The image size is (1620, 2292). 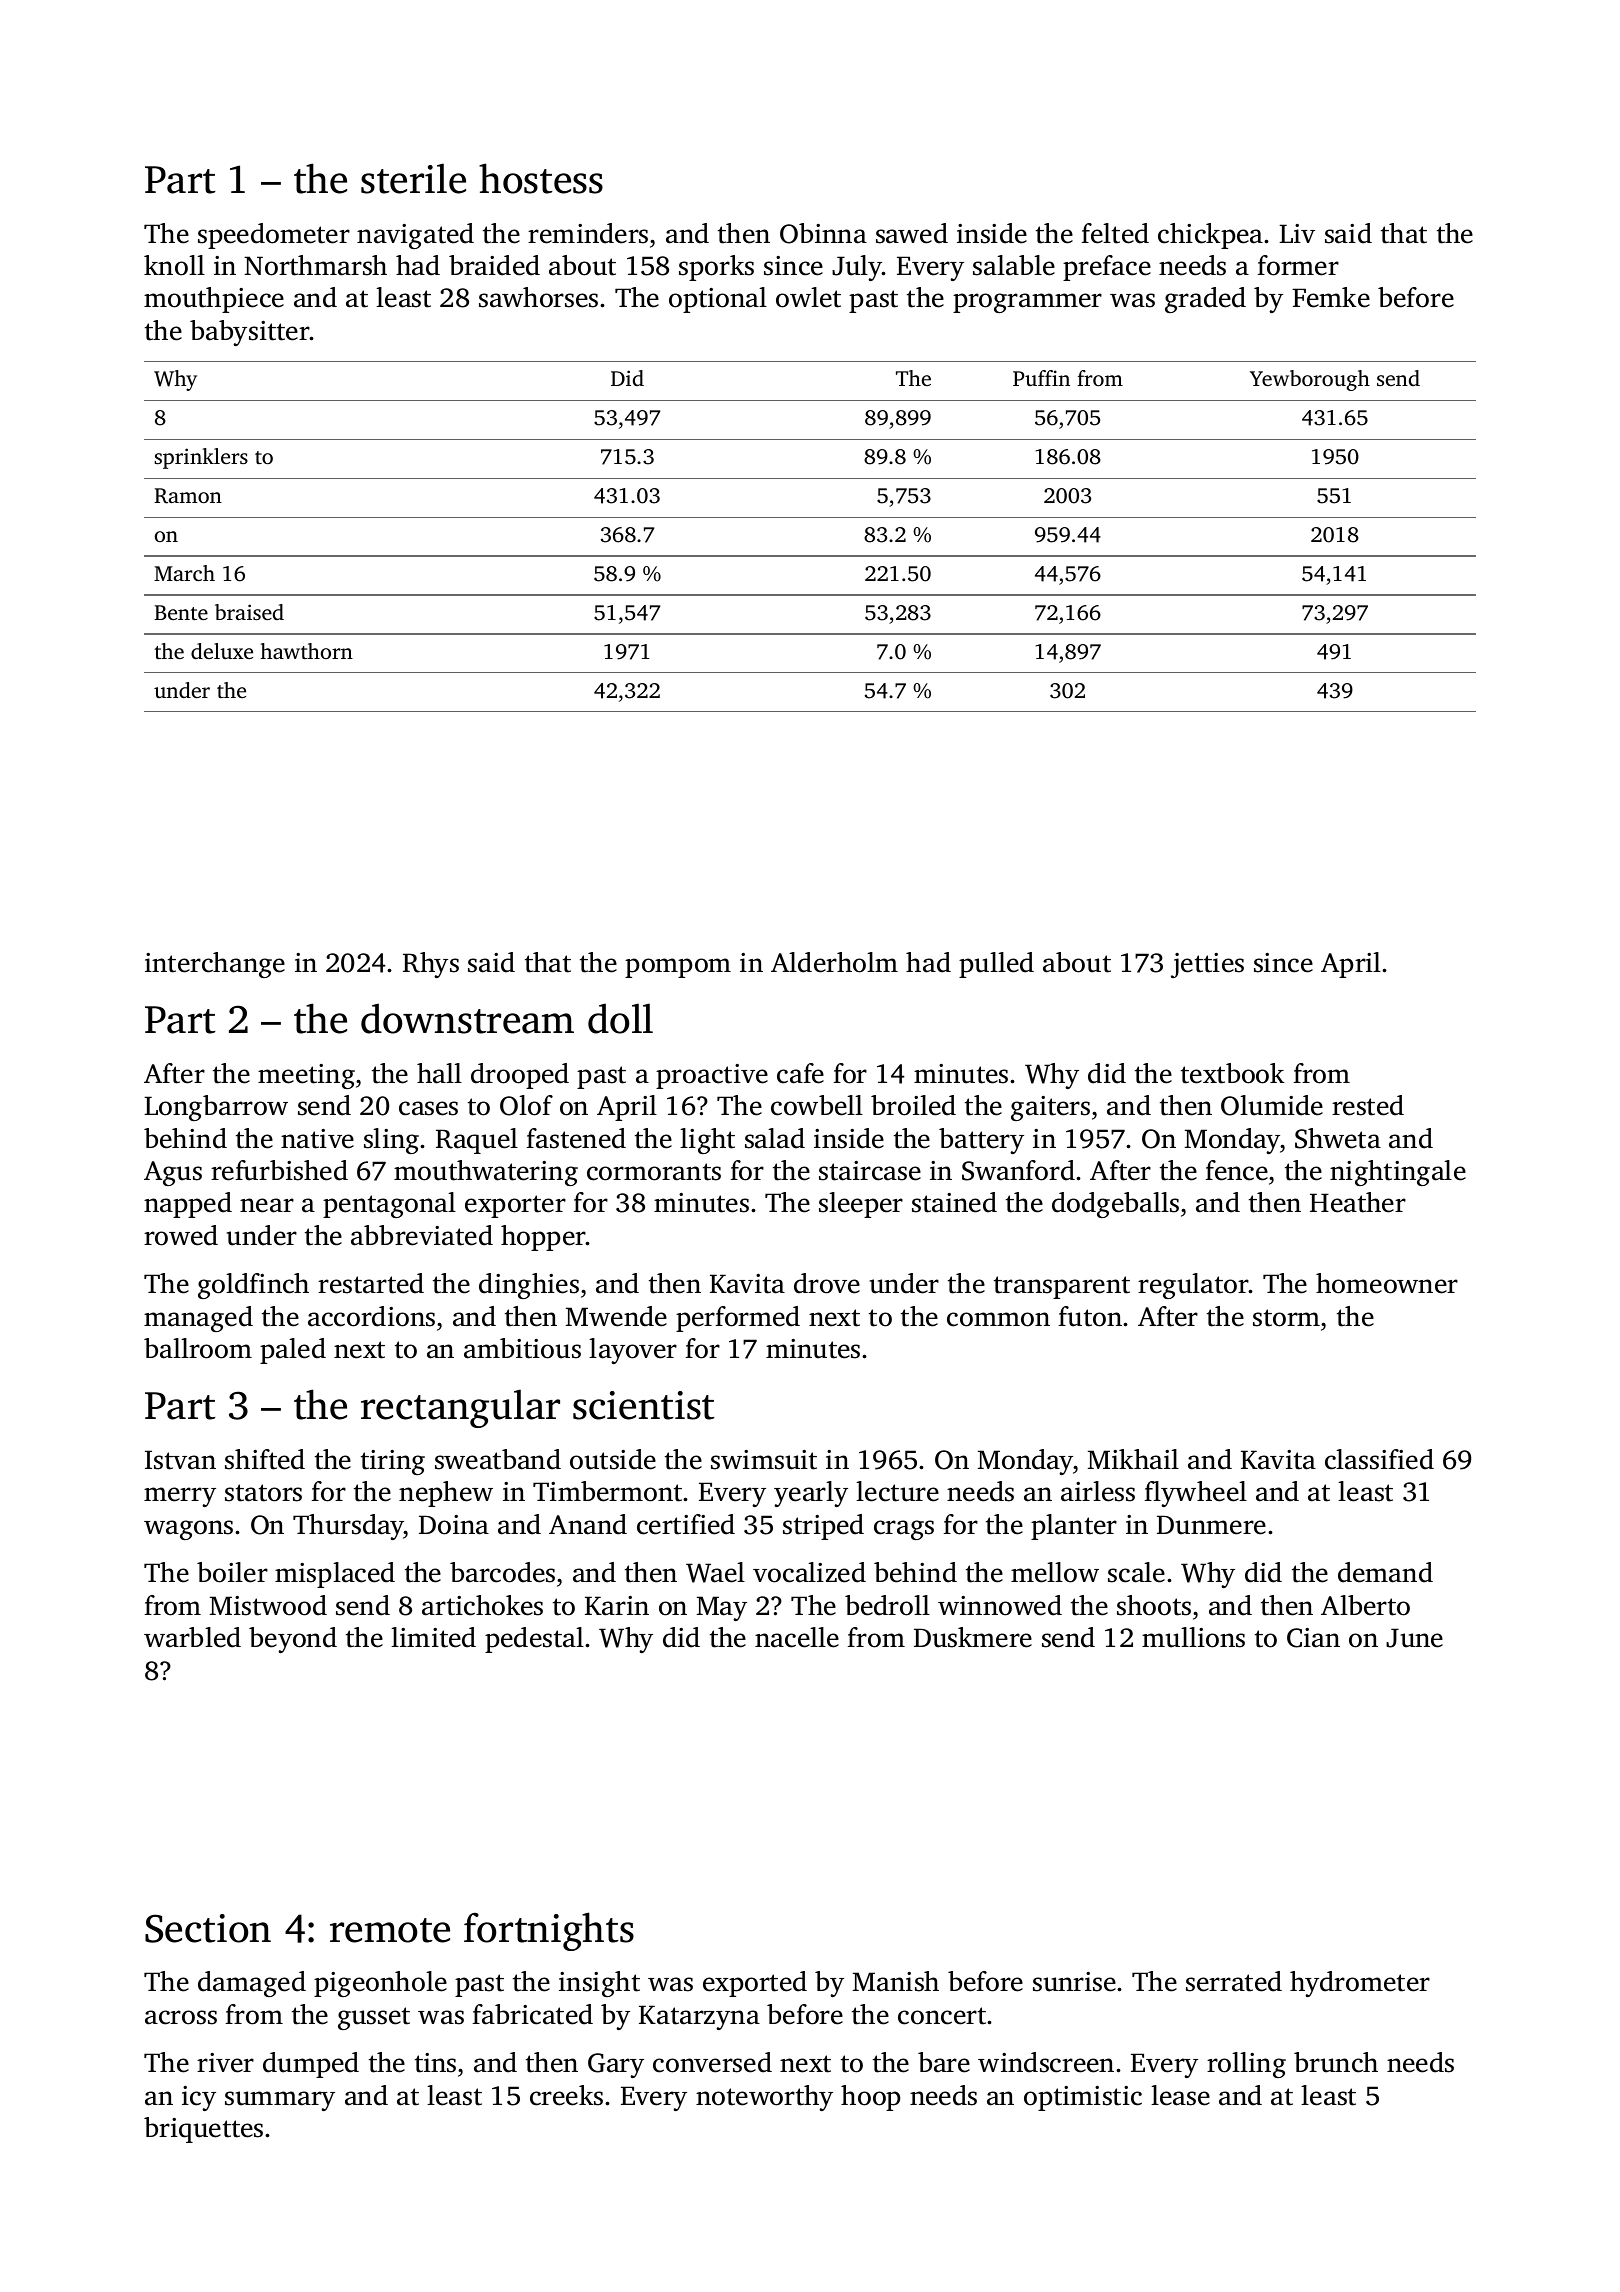 I want to click on Rhys, so click(x=431, y=965).
